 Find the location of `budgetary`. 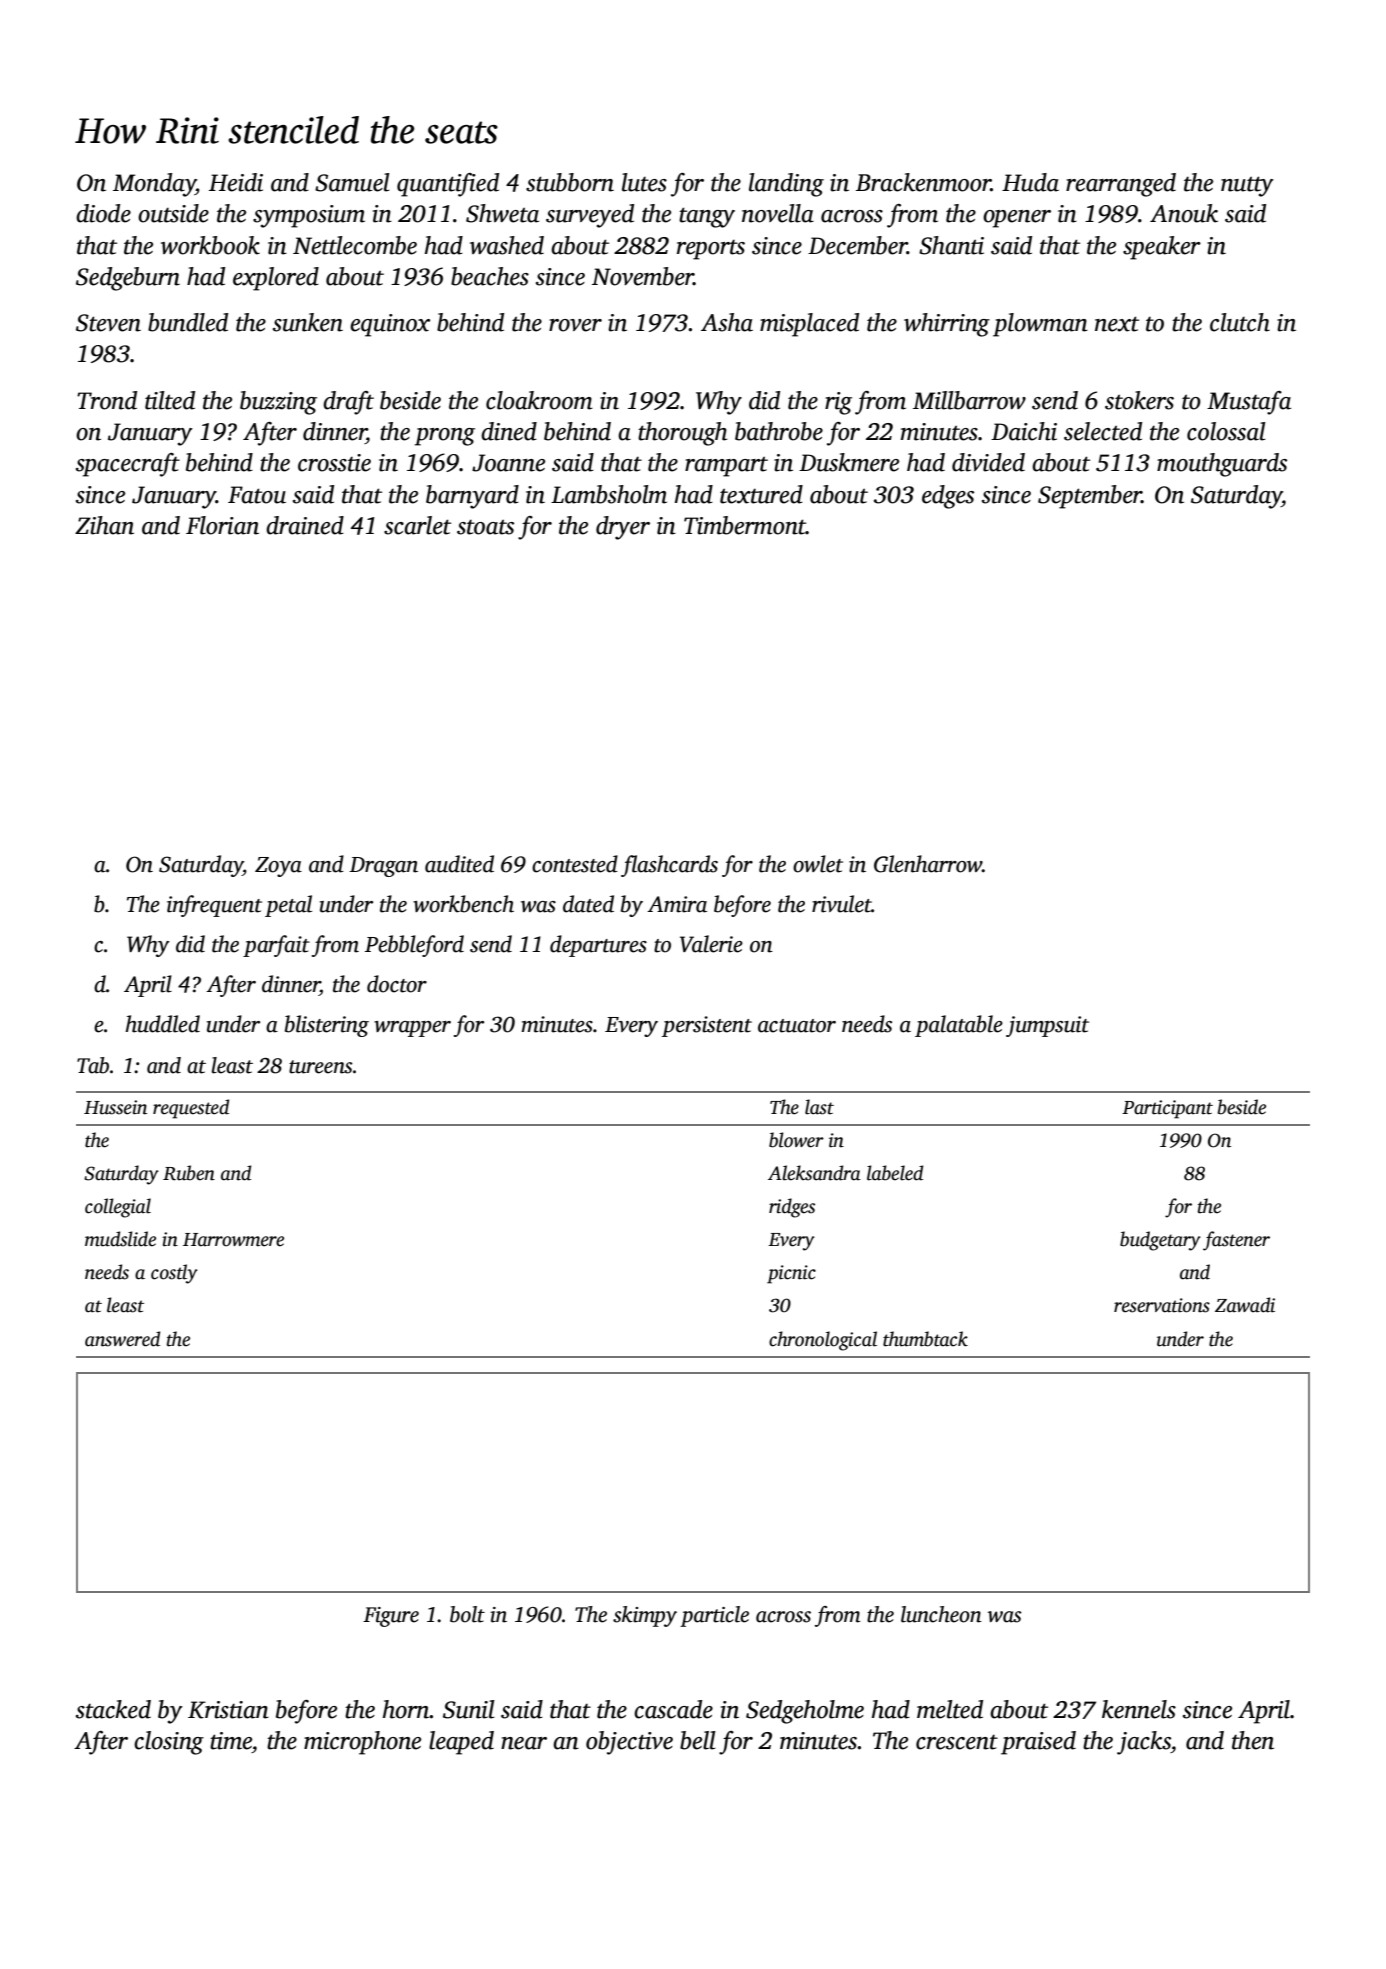

budgetary is located at coordinates (1160, 1241).
